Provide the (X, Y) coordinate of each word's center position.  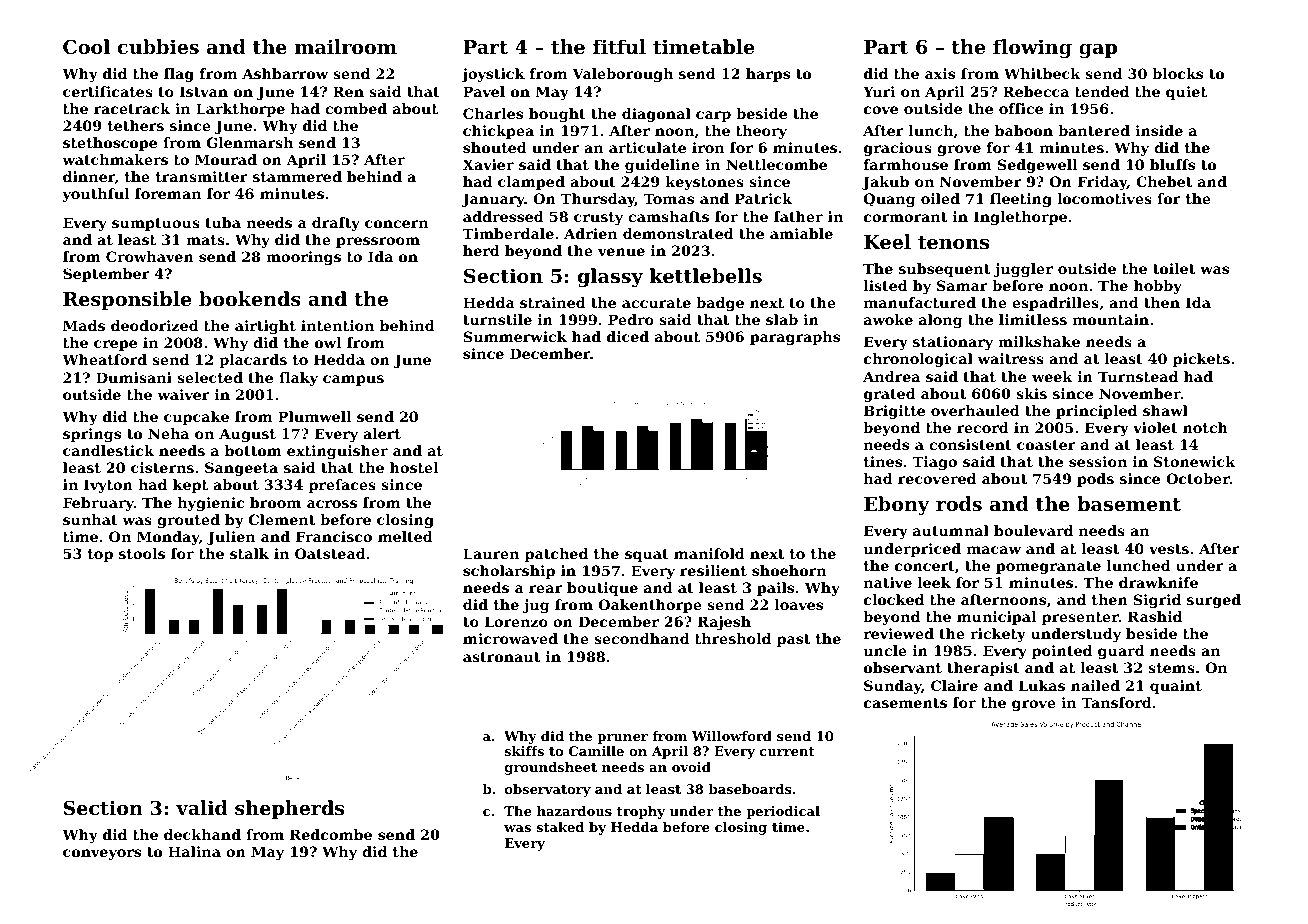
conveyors (102, 854)
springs (92, 435)
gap (1098, 51)
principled (1096, 412)
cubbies (158, 46)
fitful (619, 47)
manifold (709, 553)
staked (560, 827)
